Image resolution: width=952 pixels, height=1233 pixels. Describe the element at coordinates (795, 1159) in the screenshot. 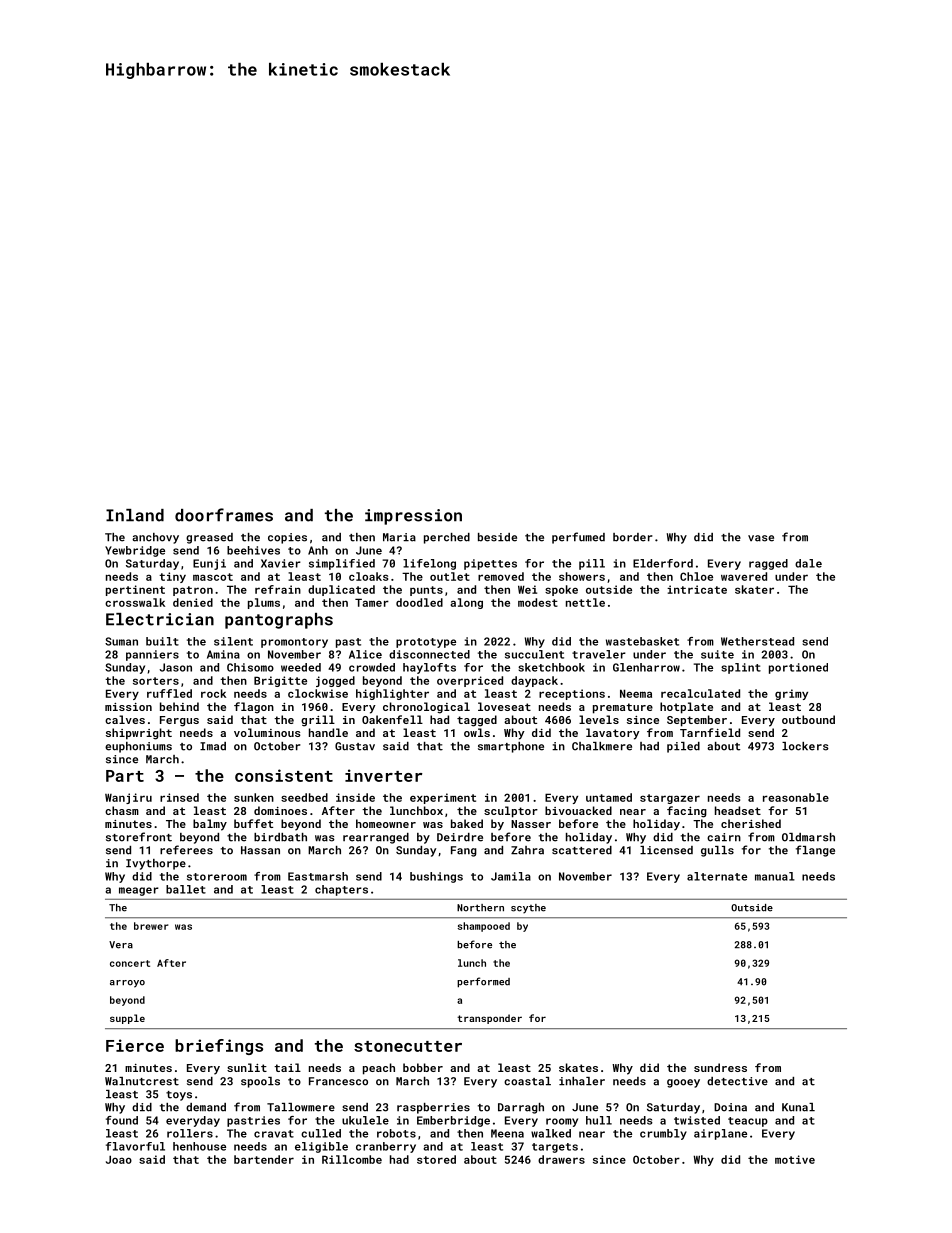

I see `motive` at that location.
